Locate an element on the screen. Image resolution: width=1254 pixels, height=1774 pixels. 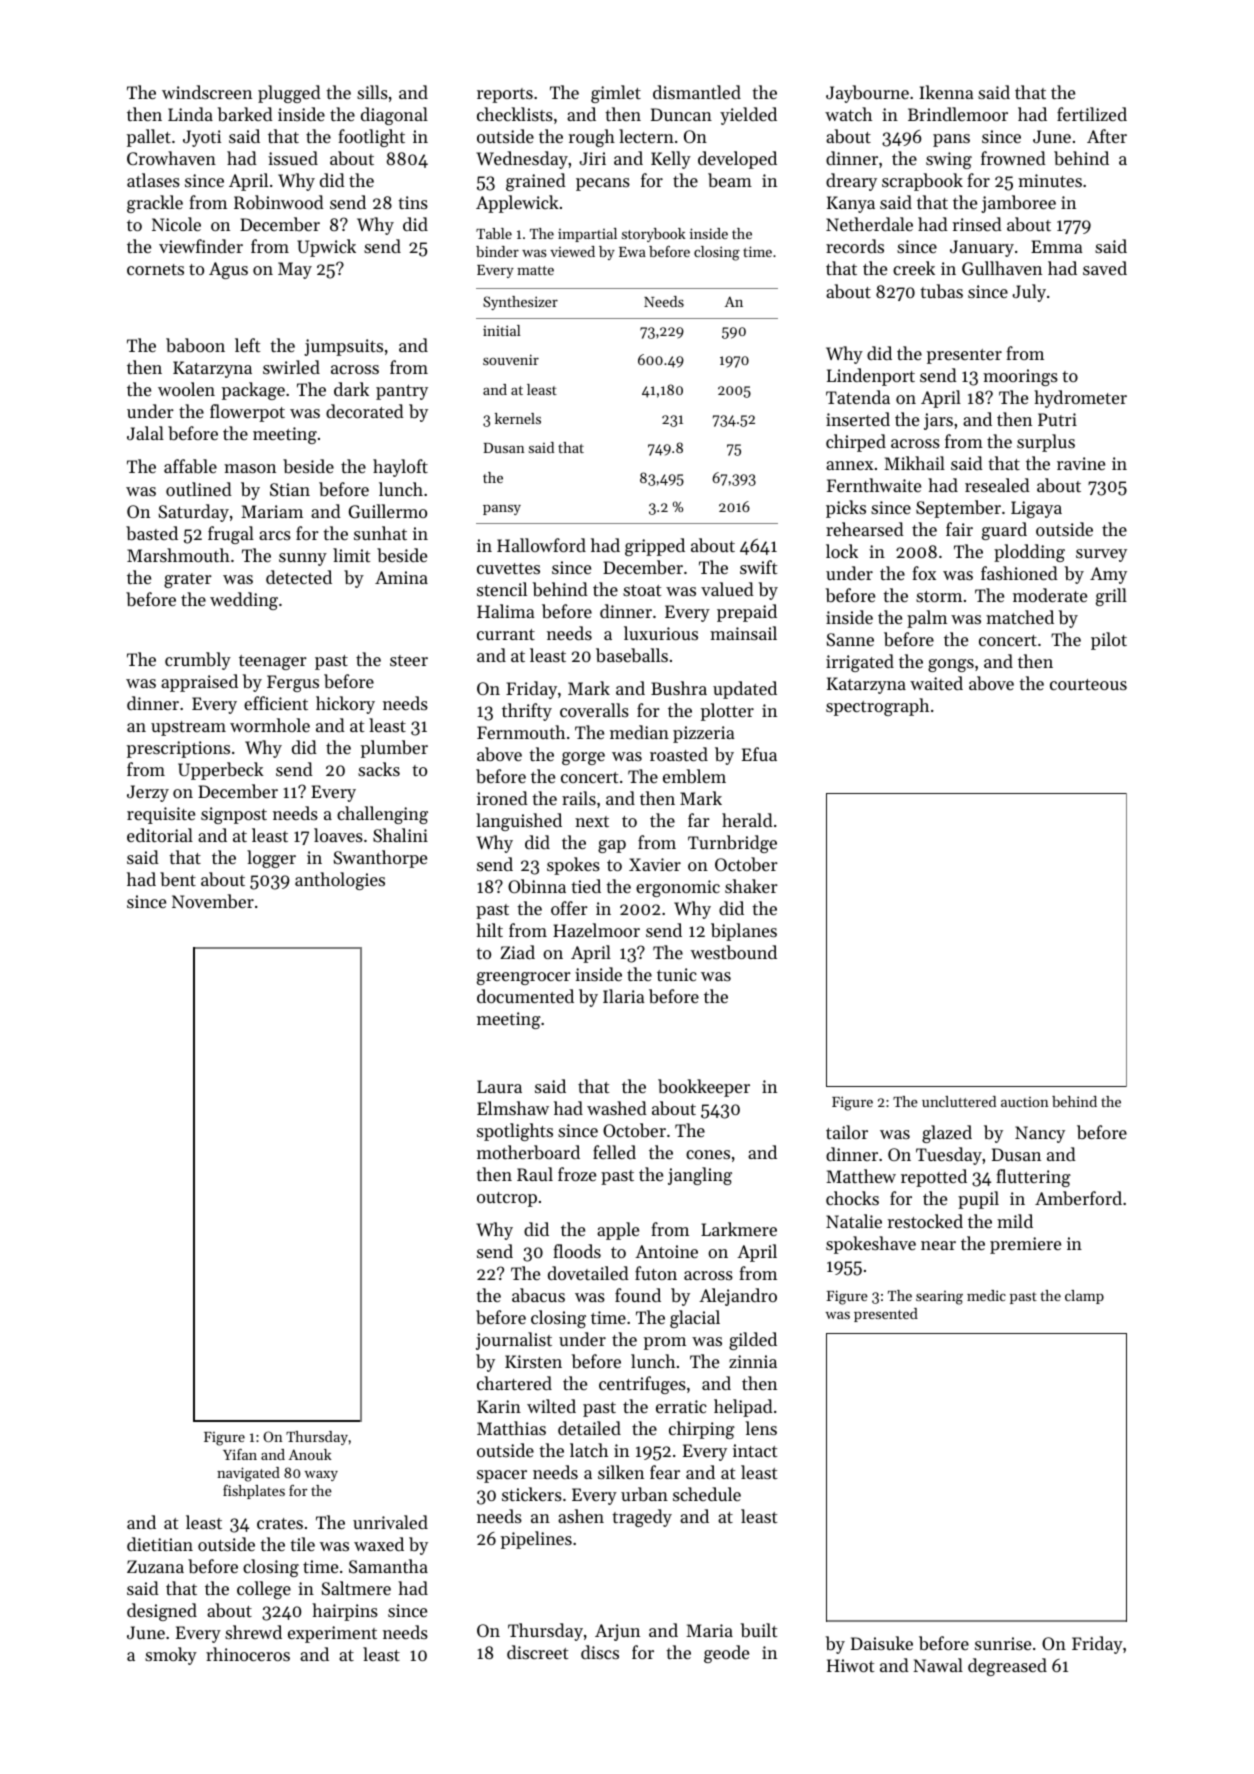
Kirsten is located at coordinates (533, 1361).
